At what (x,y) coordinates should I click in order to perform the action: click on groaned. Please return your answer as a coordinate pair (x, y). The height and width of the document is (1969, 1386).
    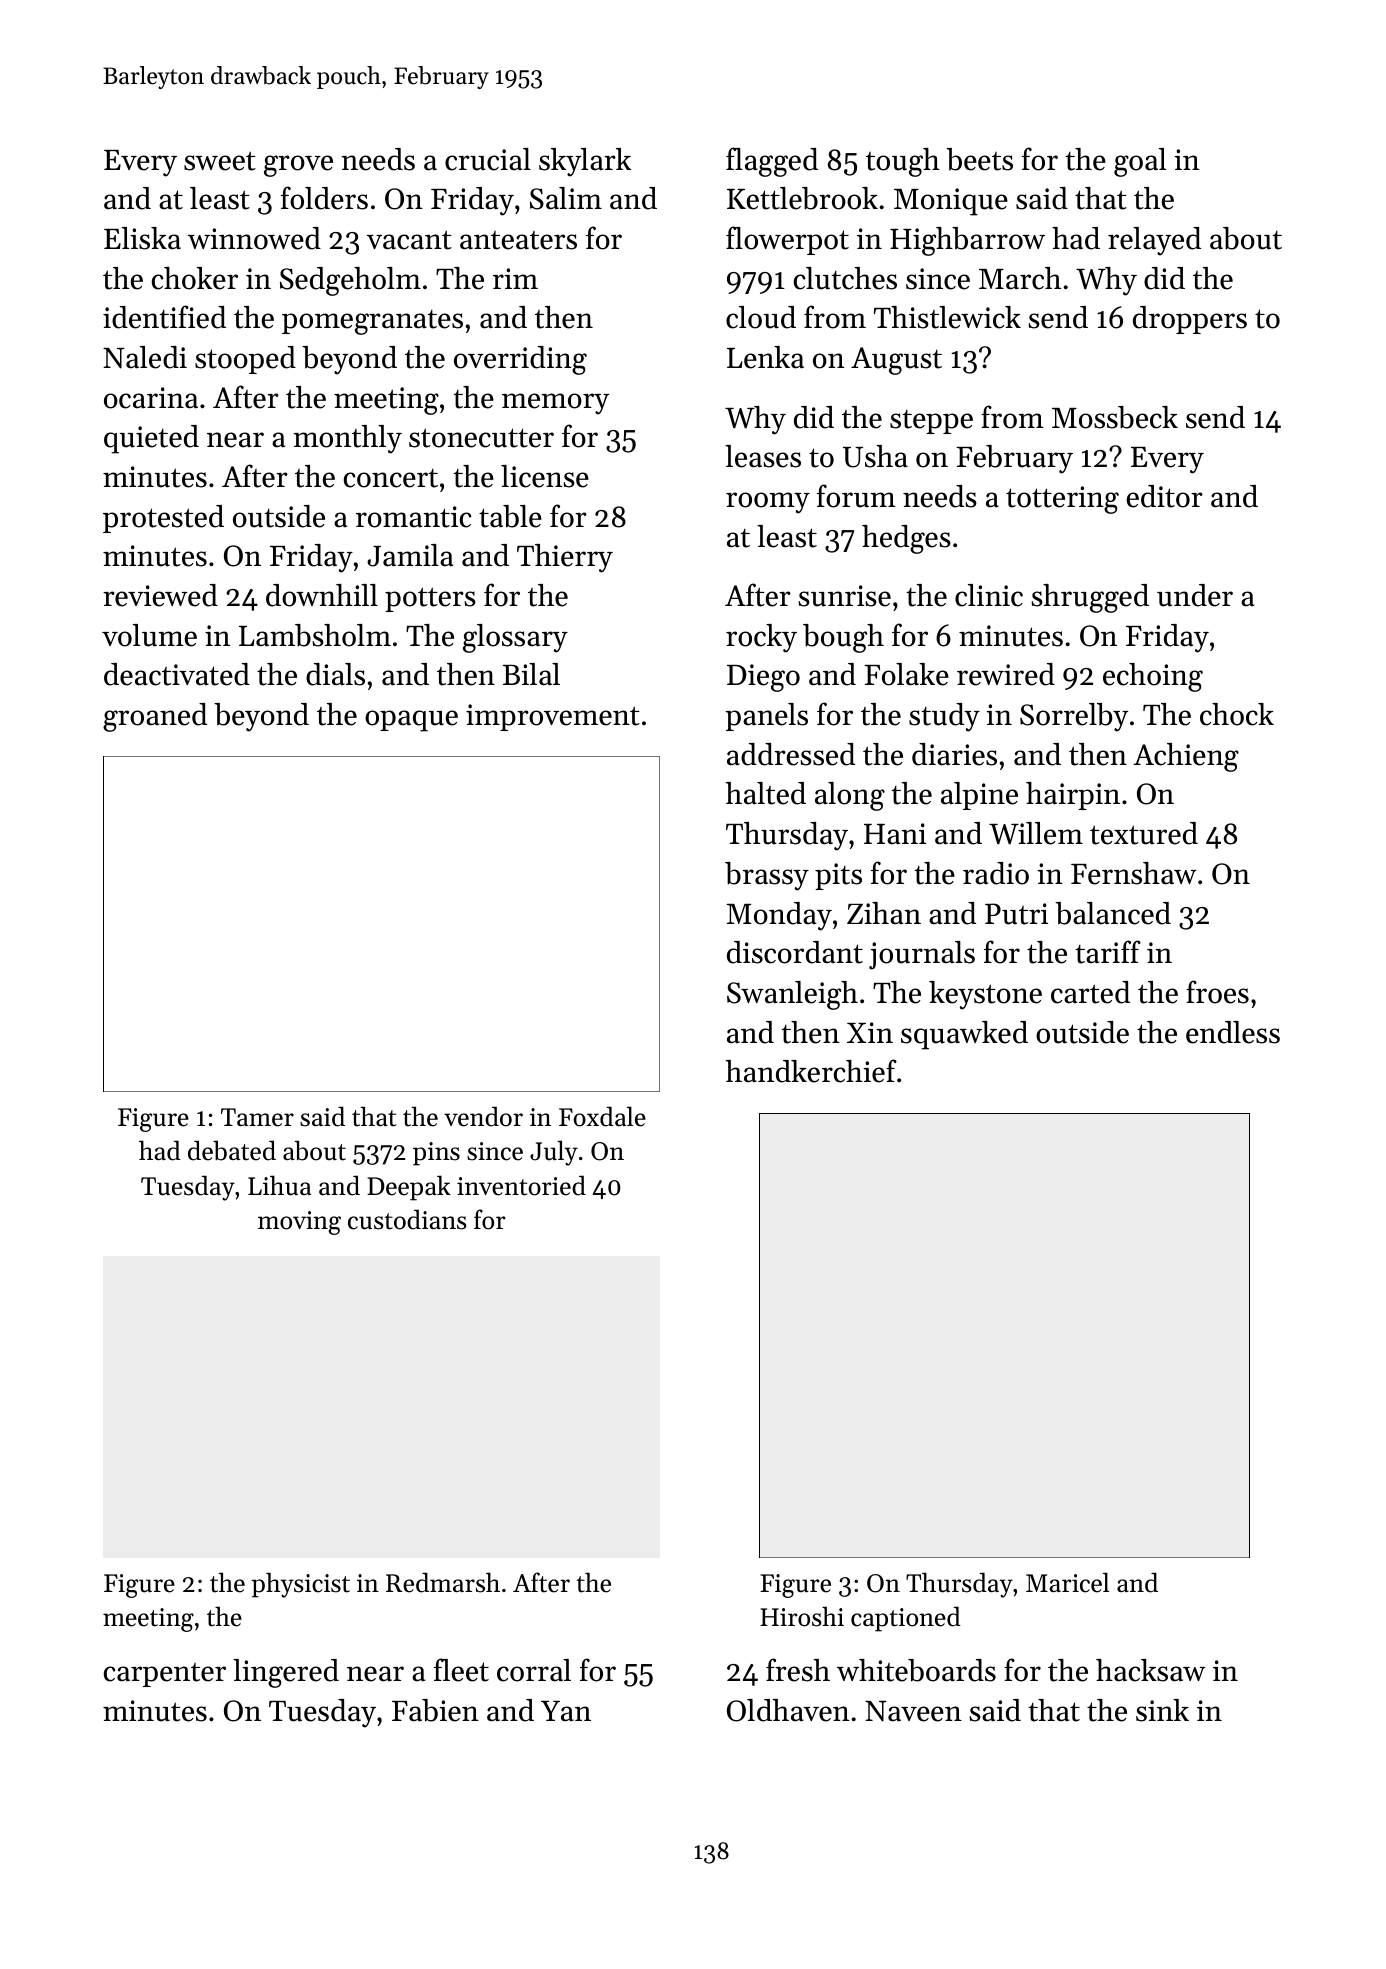
    Looking at the image, I should click on (155, 717).
